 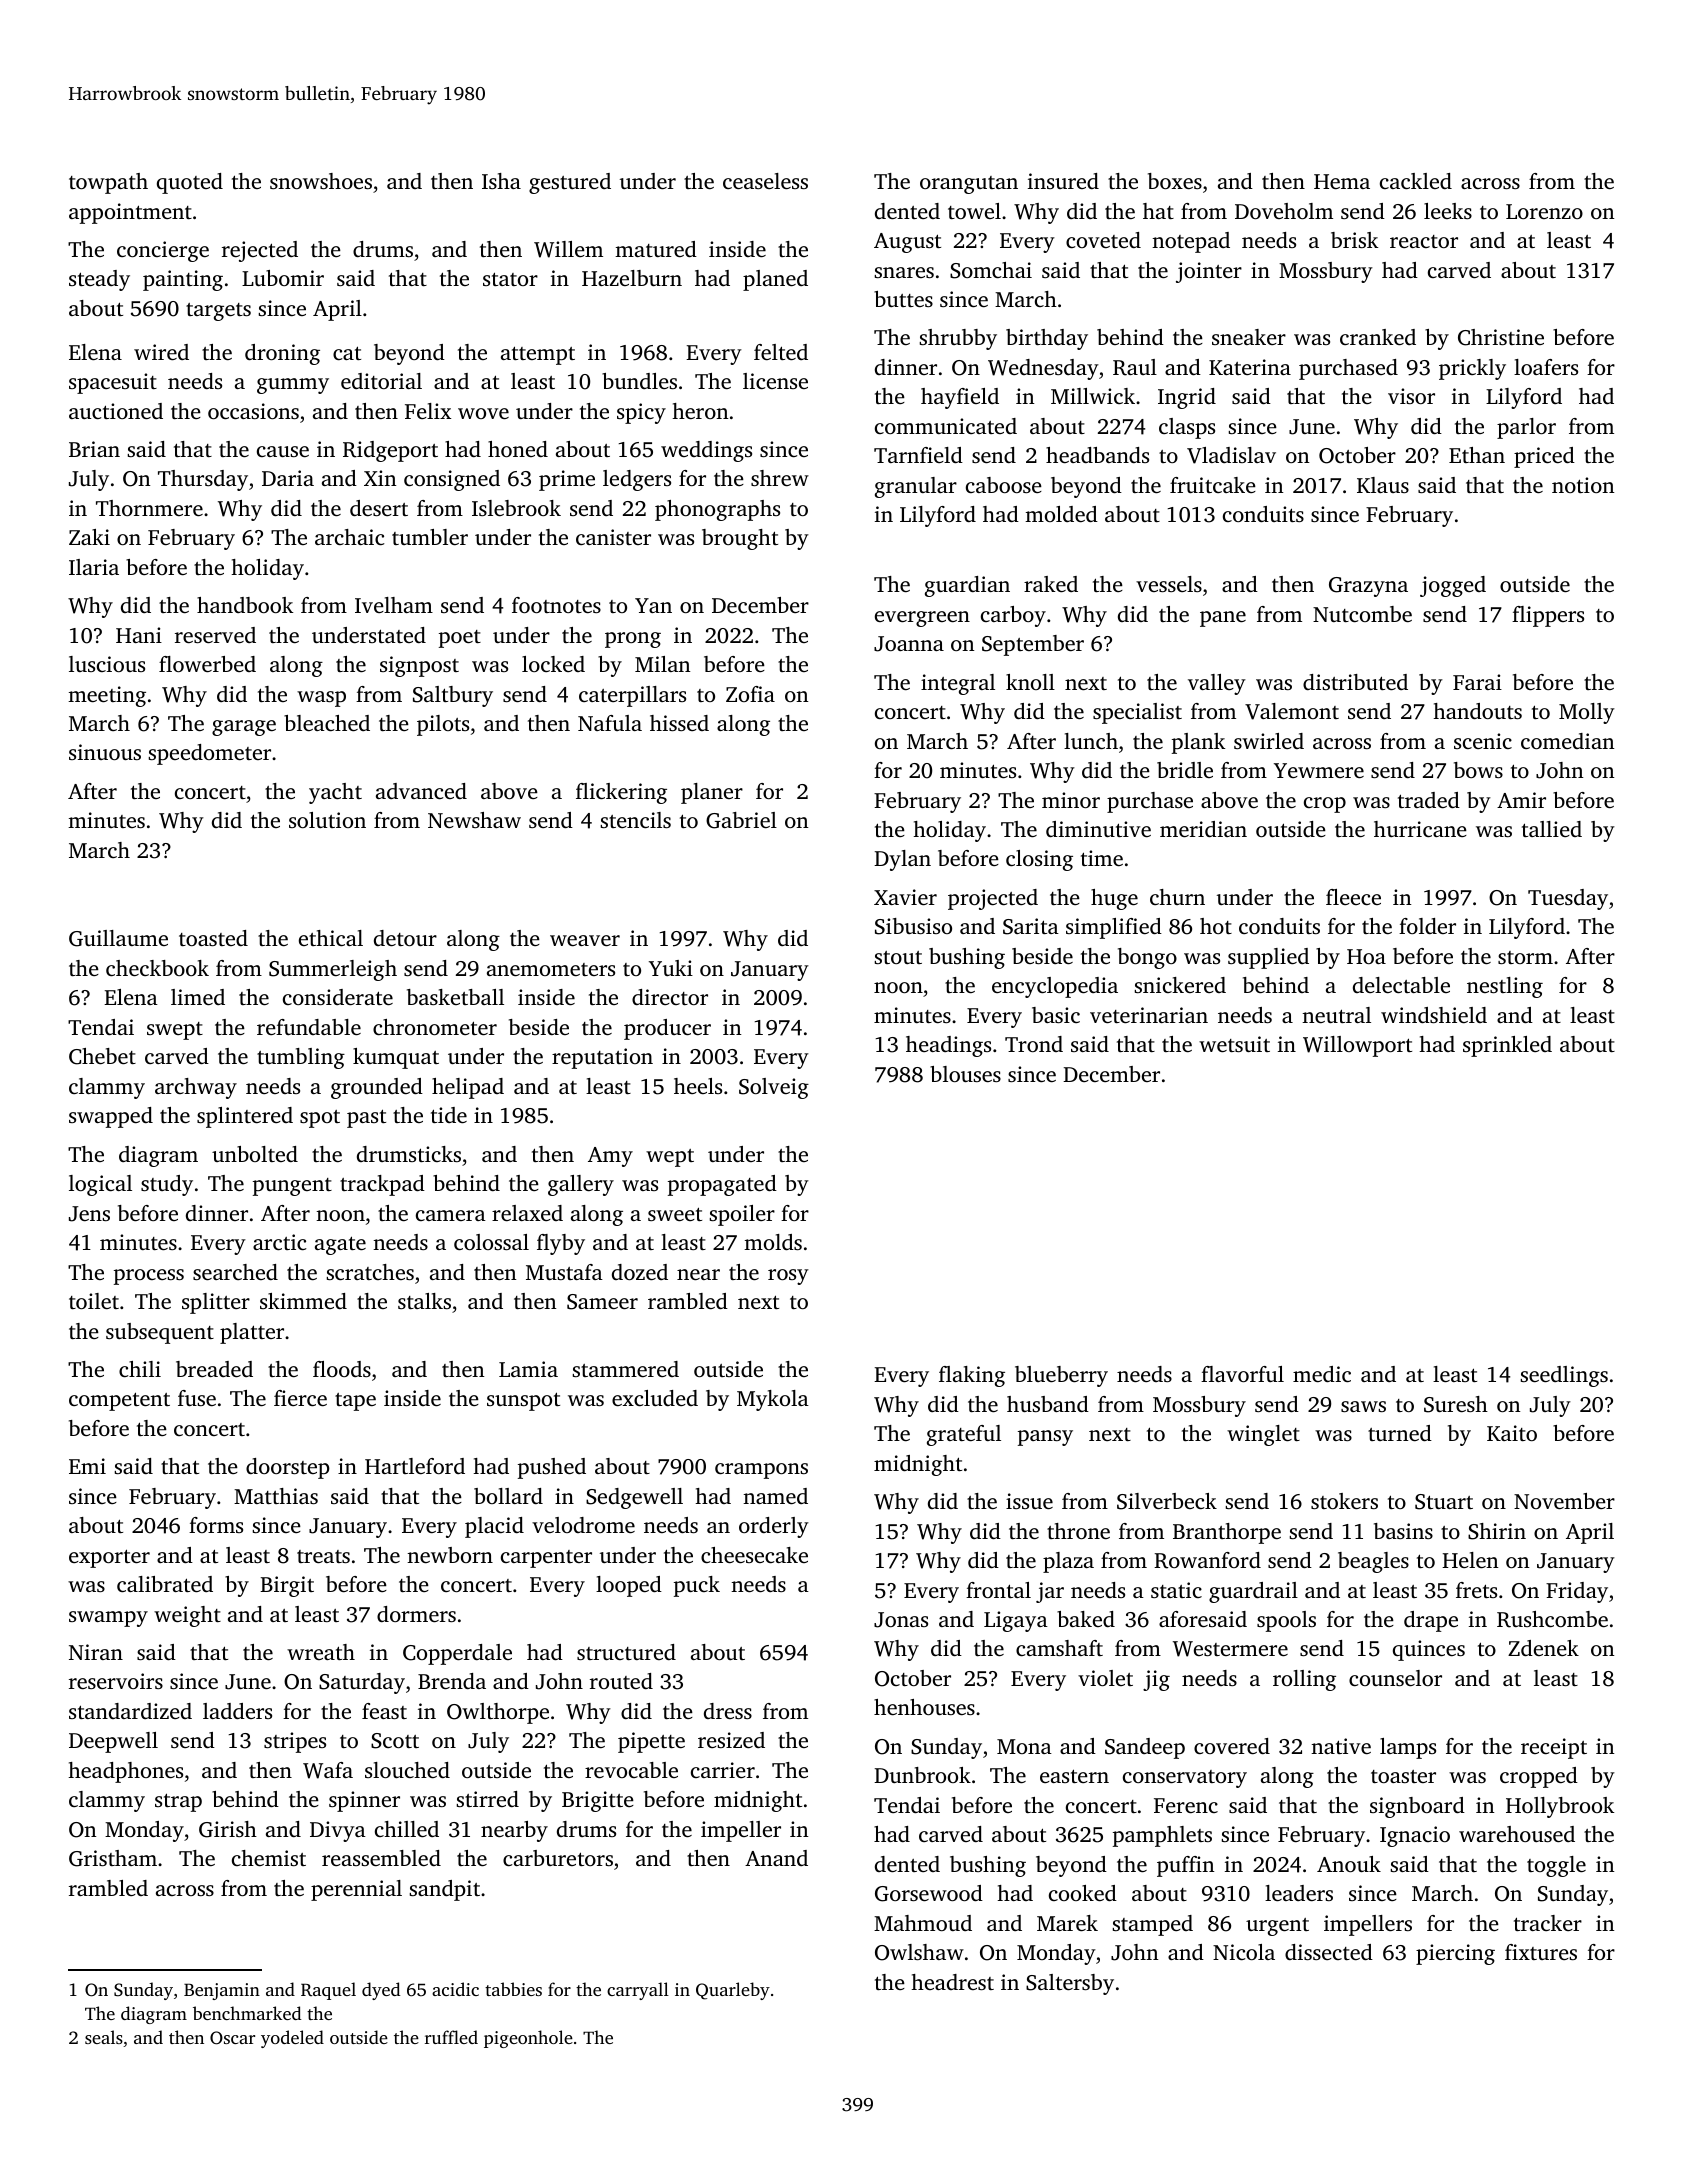 What do you see at coordinates (922, 1775) in the screenshot?
I see `Dunbrook` at bounding box center [922, 1775].
